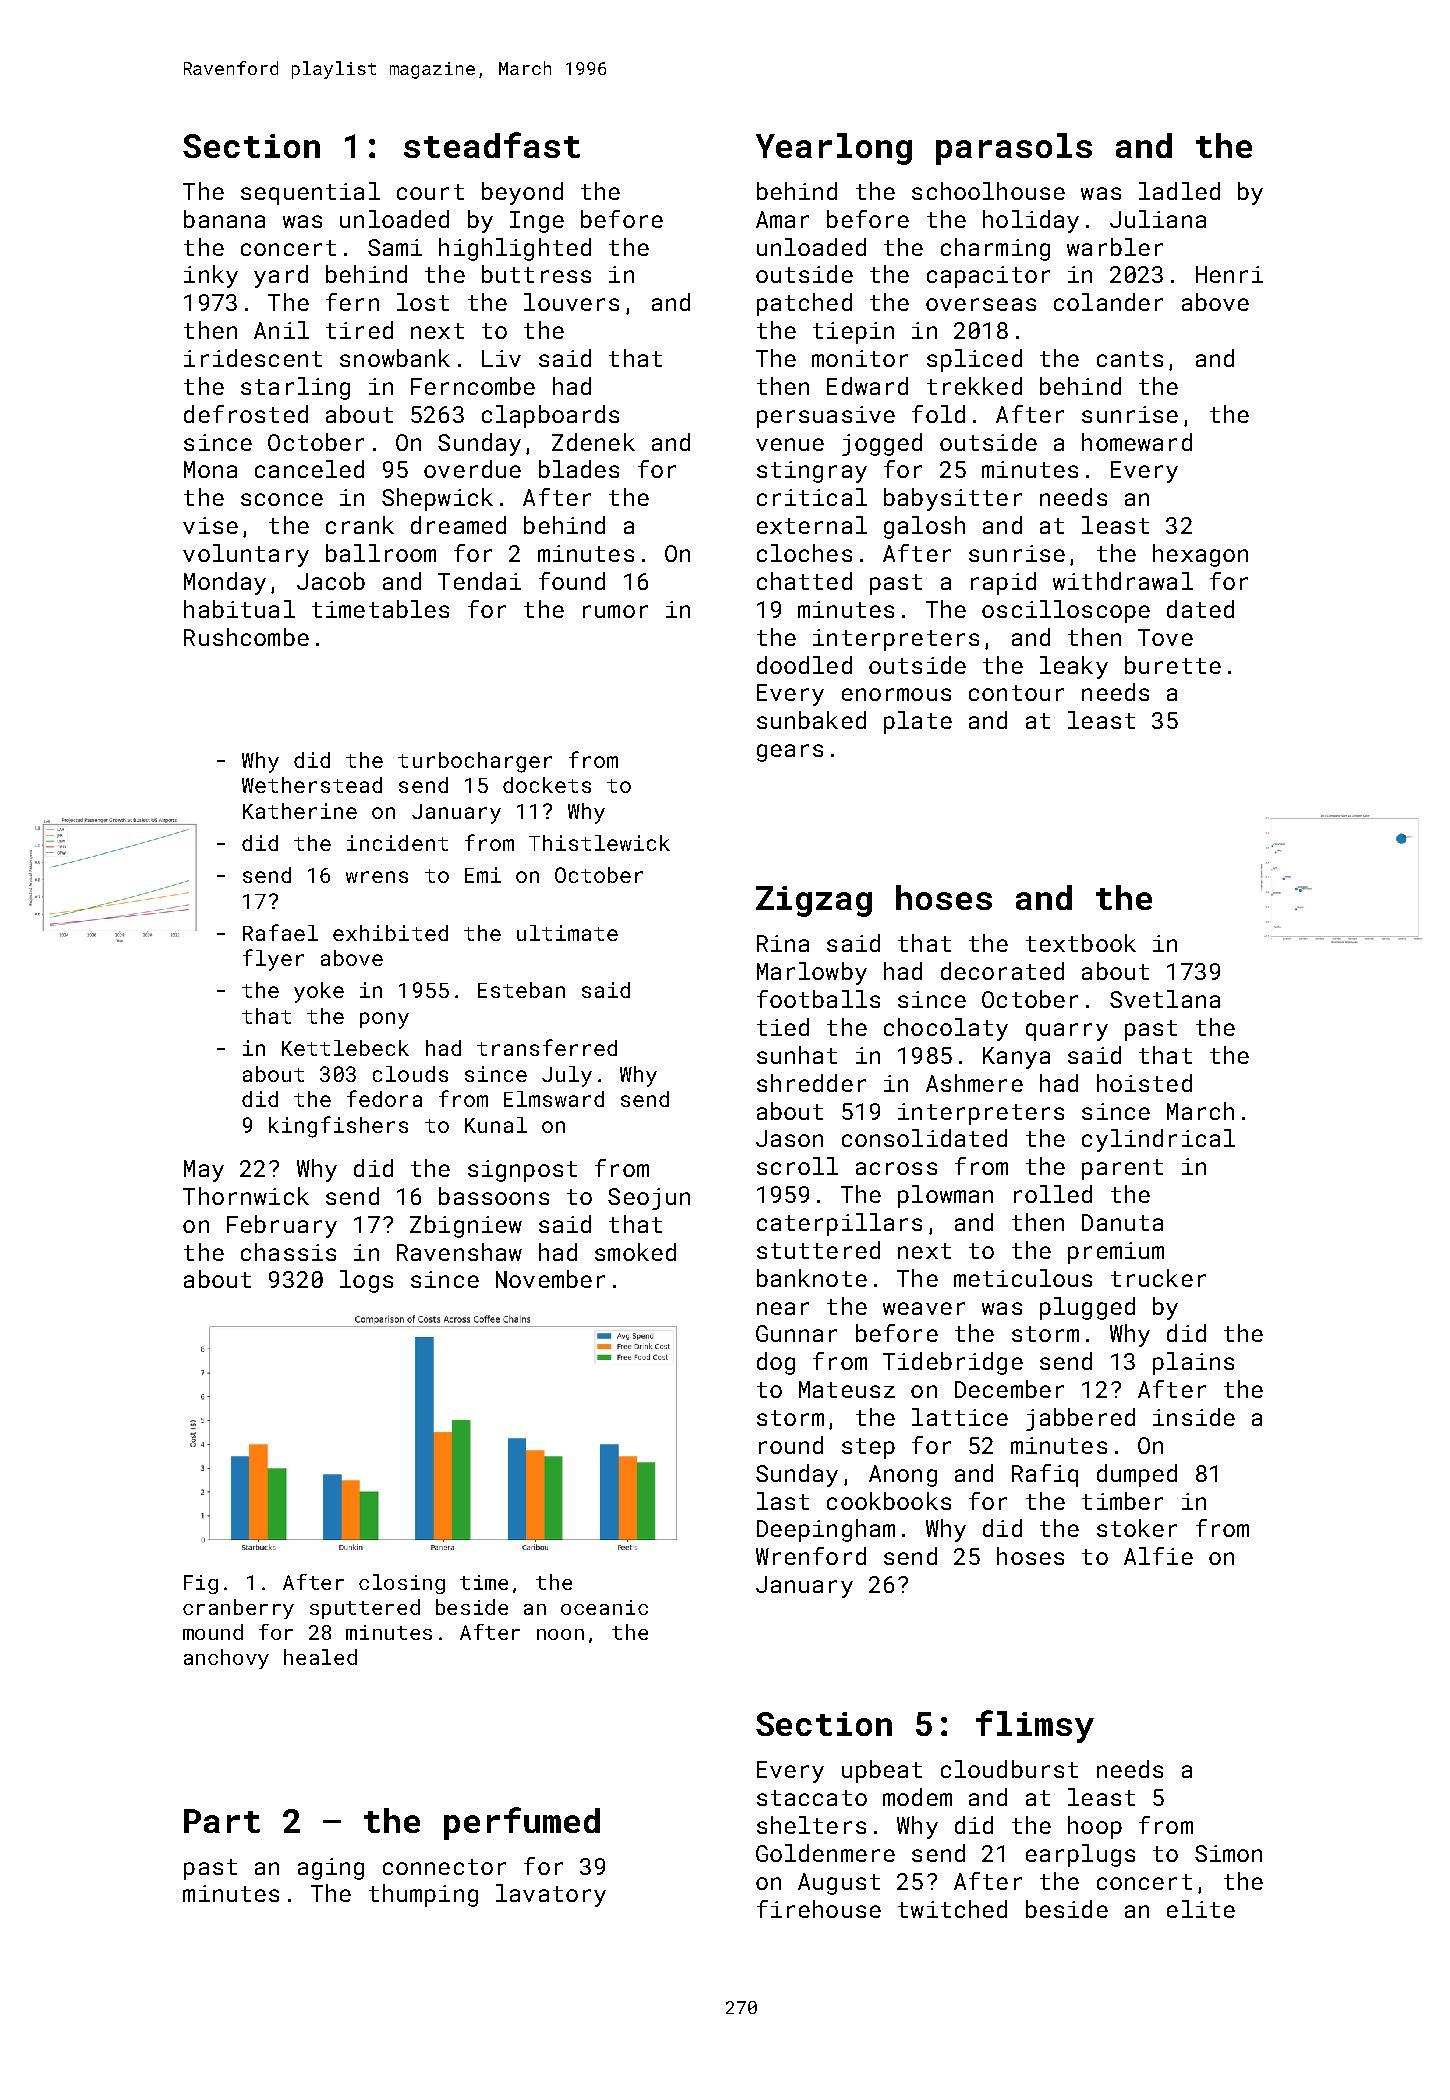 The width and height of the screenshot is (1450, 2100). I want to click on turbocharger, so click(475, 762).
